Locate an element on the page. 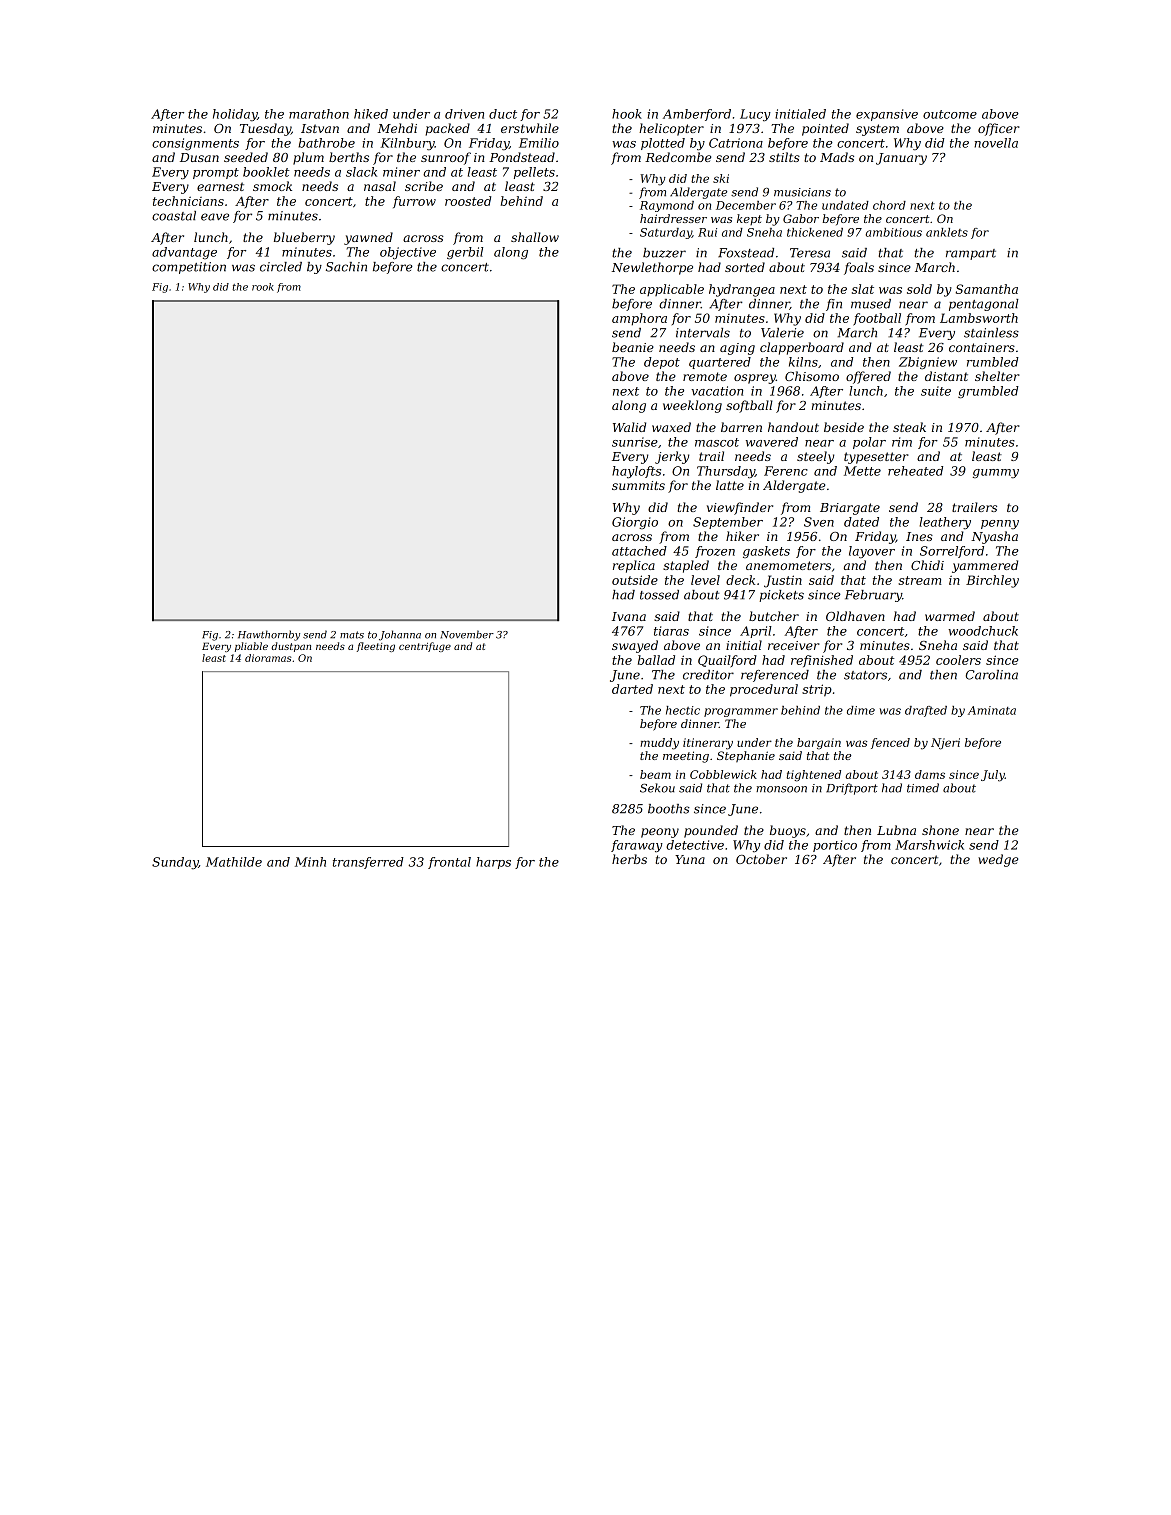 The image size is (1171, 1515). Sunday is located at coordinates (175, 863).
